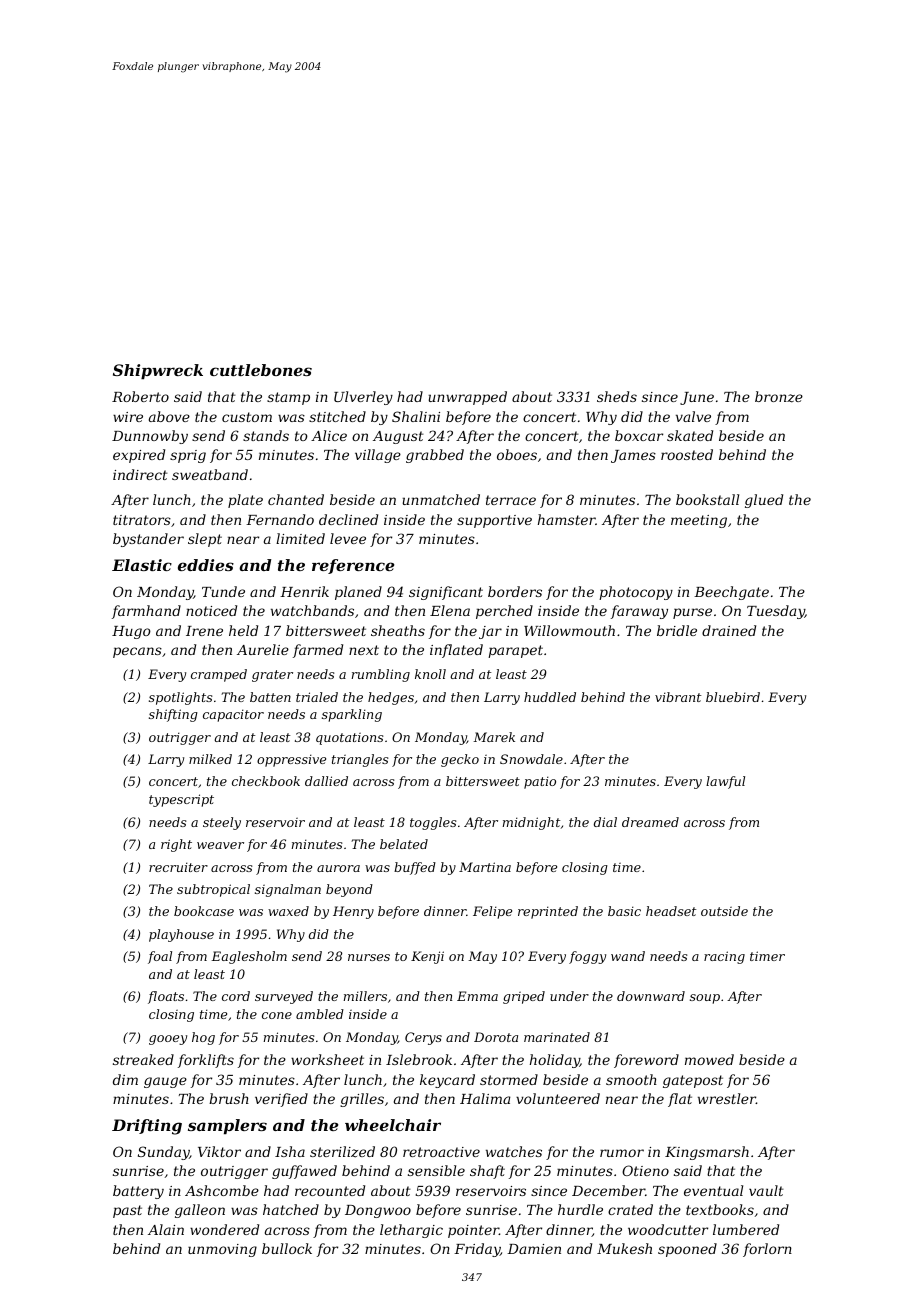  Describe the element at coordinates (724, 911) in the page. I see `outside` at that location.
